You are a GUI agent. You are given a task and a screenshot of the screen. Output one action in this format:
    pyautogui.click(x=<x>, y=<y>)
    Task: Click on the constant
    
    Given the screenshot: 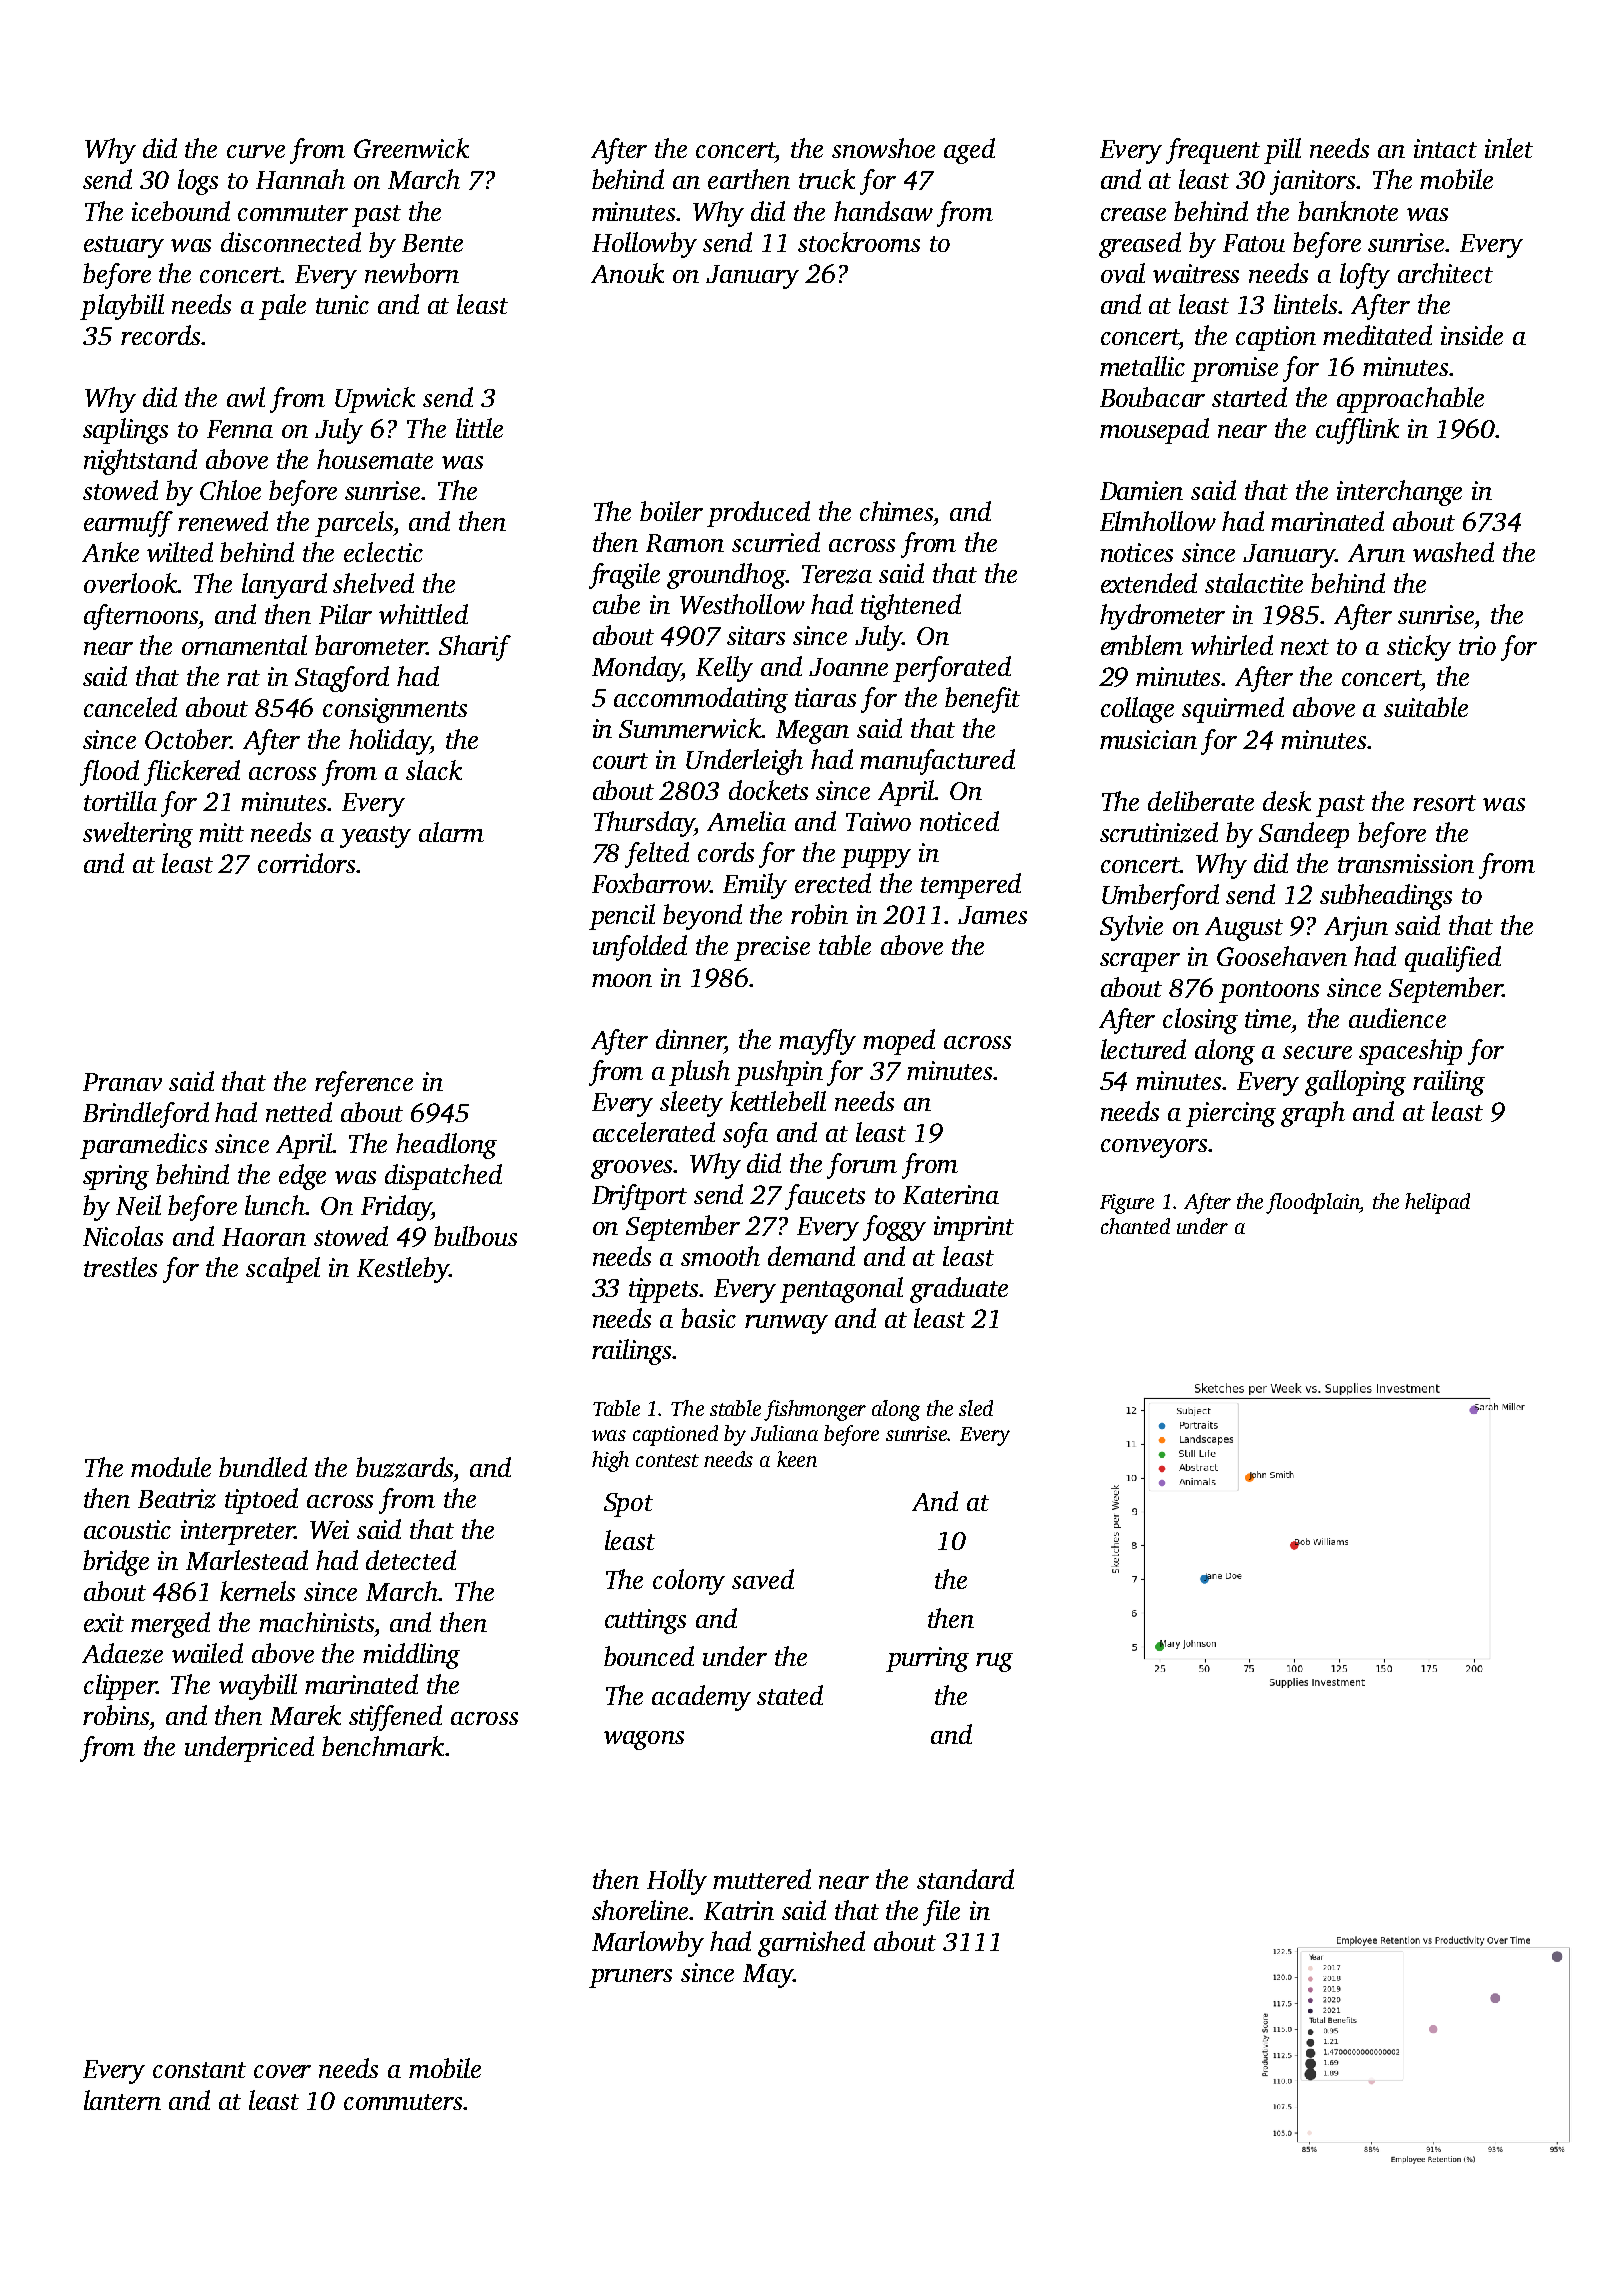 What is the action you would take?
    pyautogui.click(x=199, y=2070)
